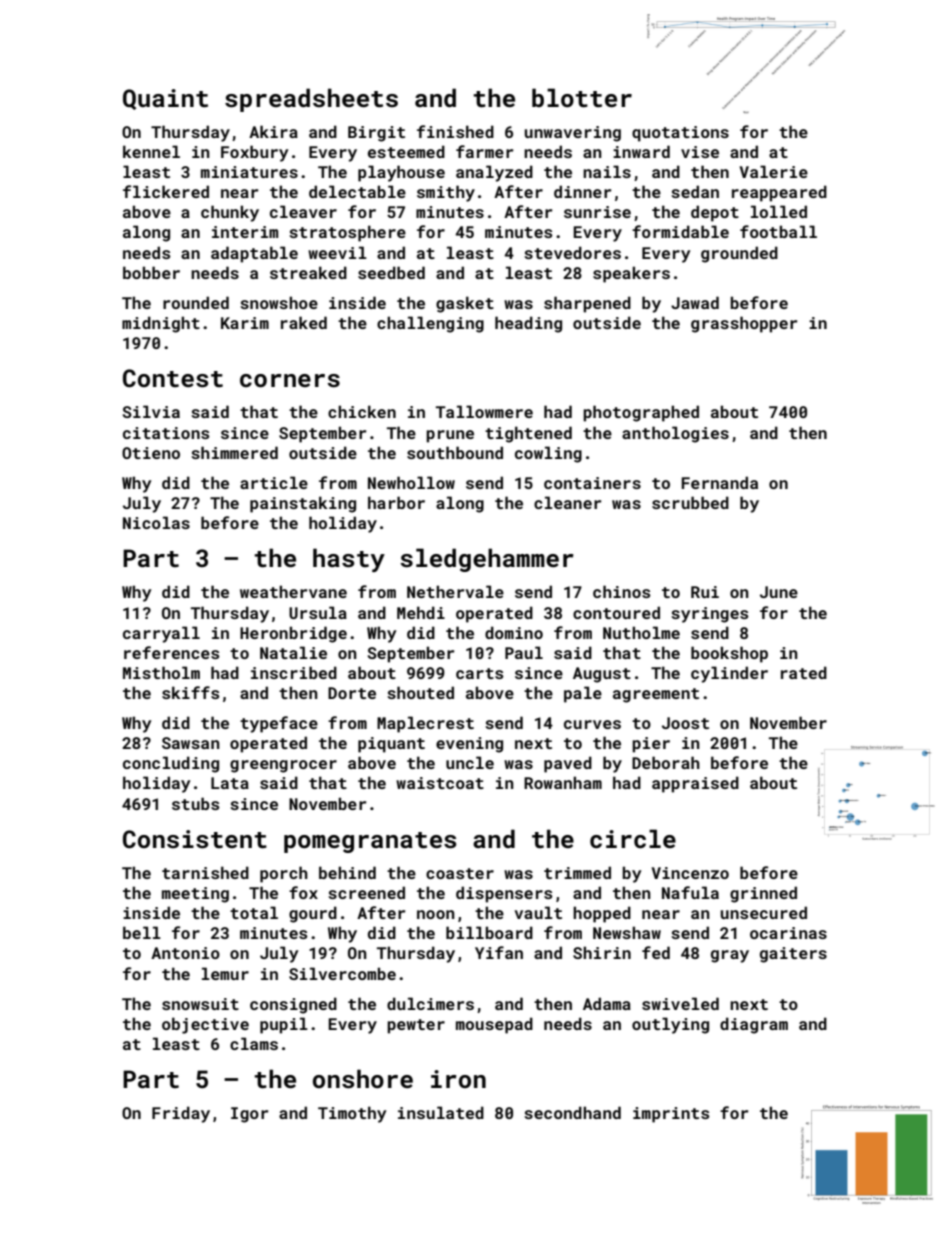 The height and width of the image is (1233, 952). What do you see at coordinates (165, 99) in the image?
I see `Quaint` at bounding box center [165, 99].
